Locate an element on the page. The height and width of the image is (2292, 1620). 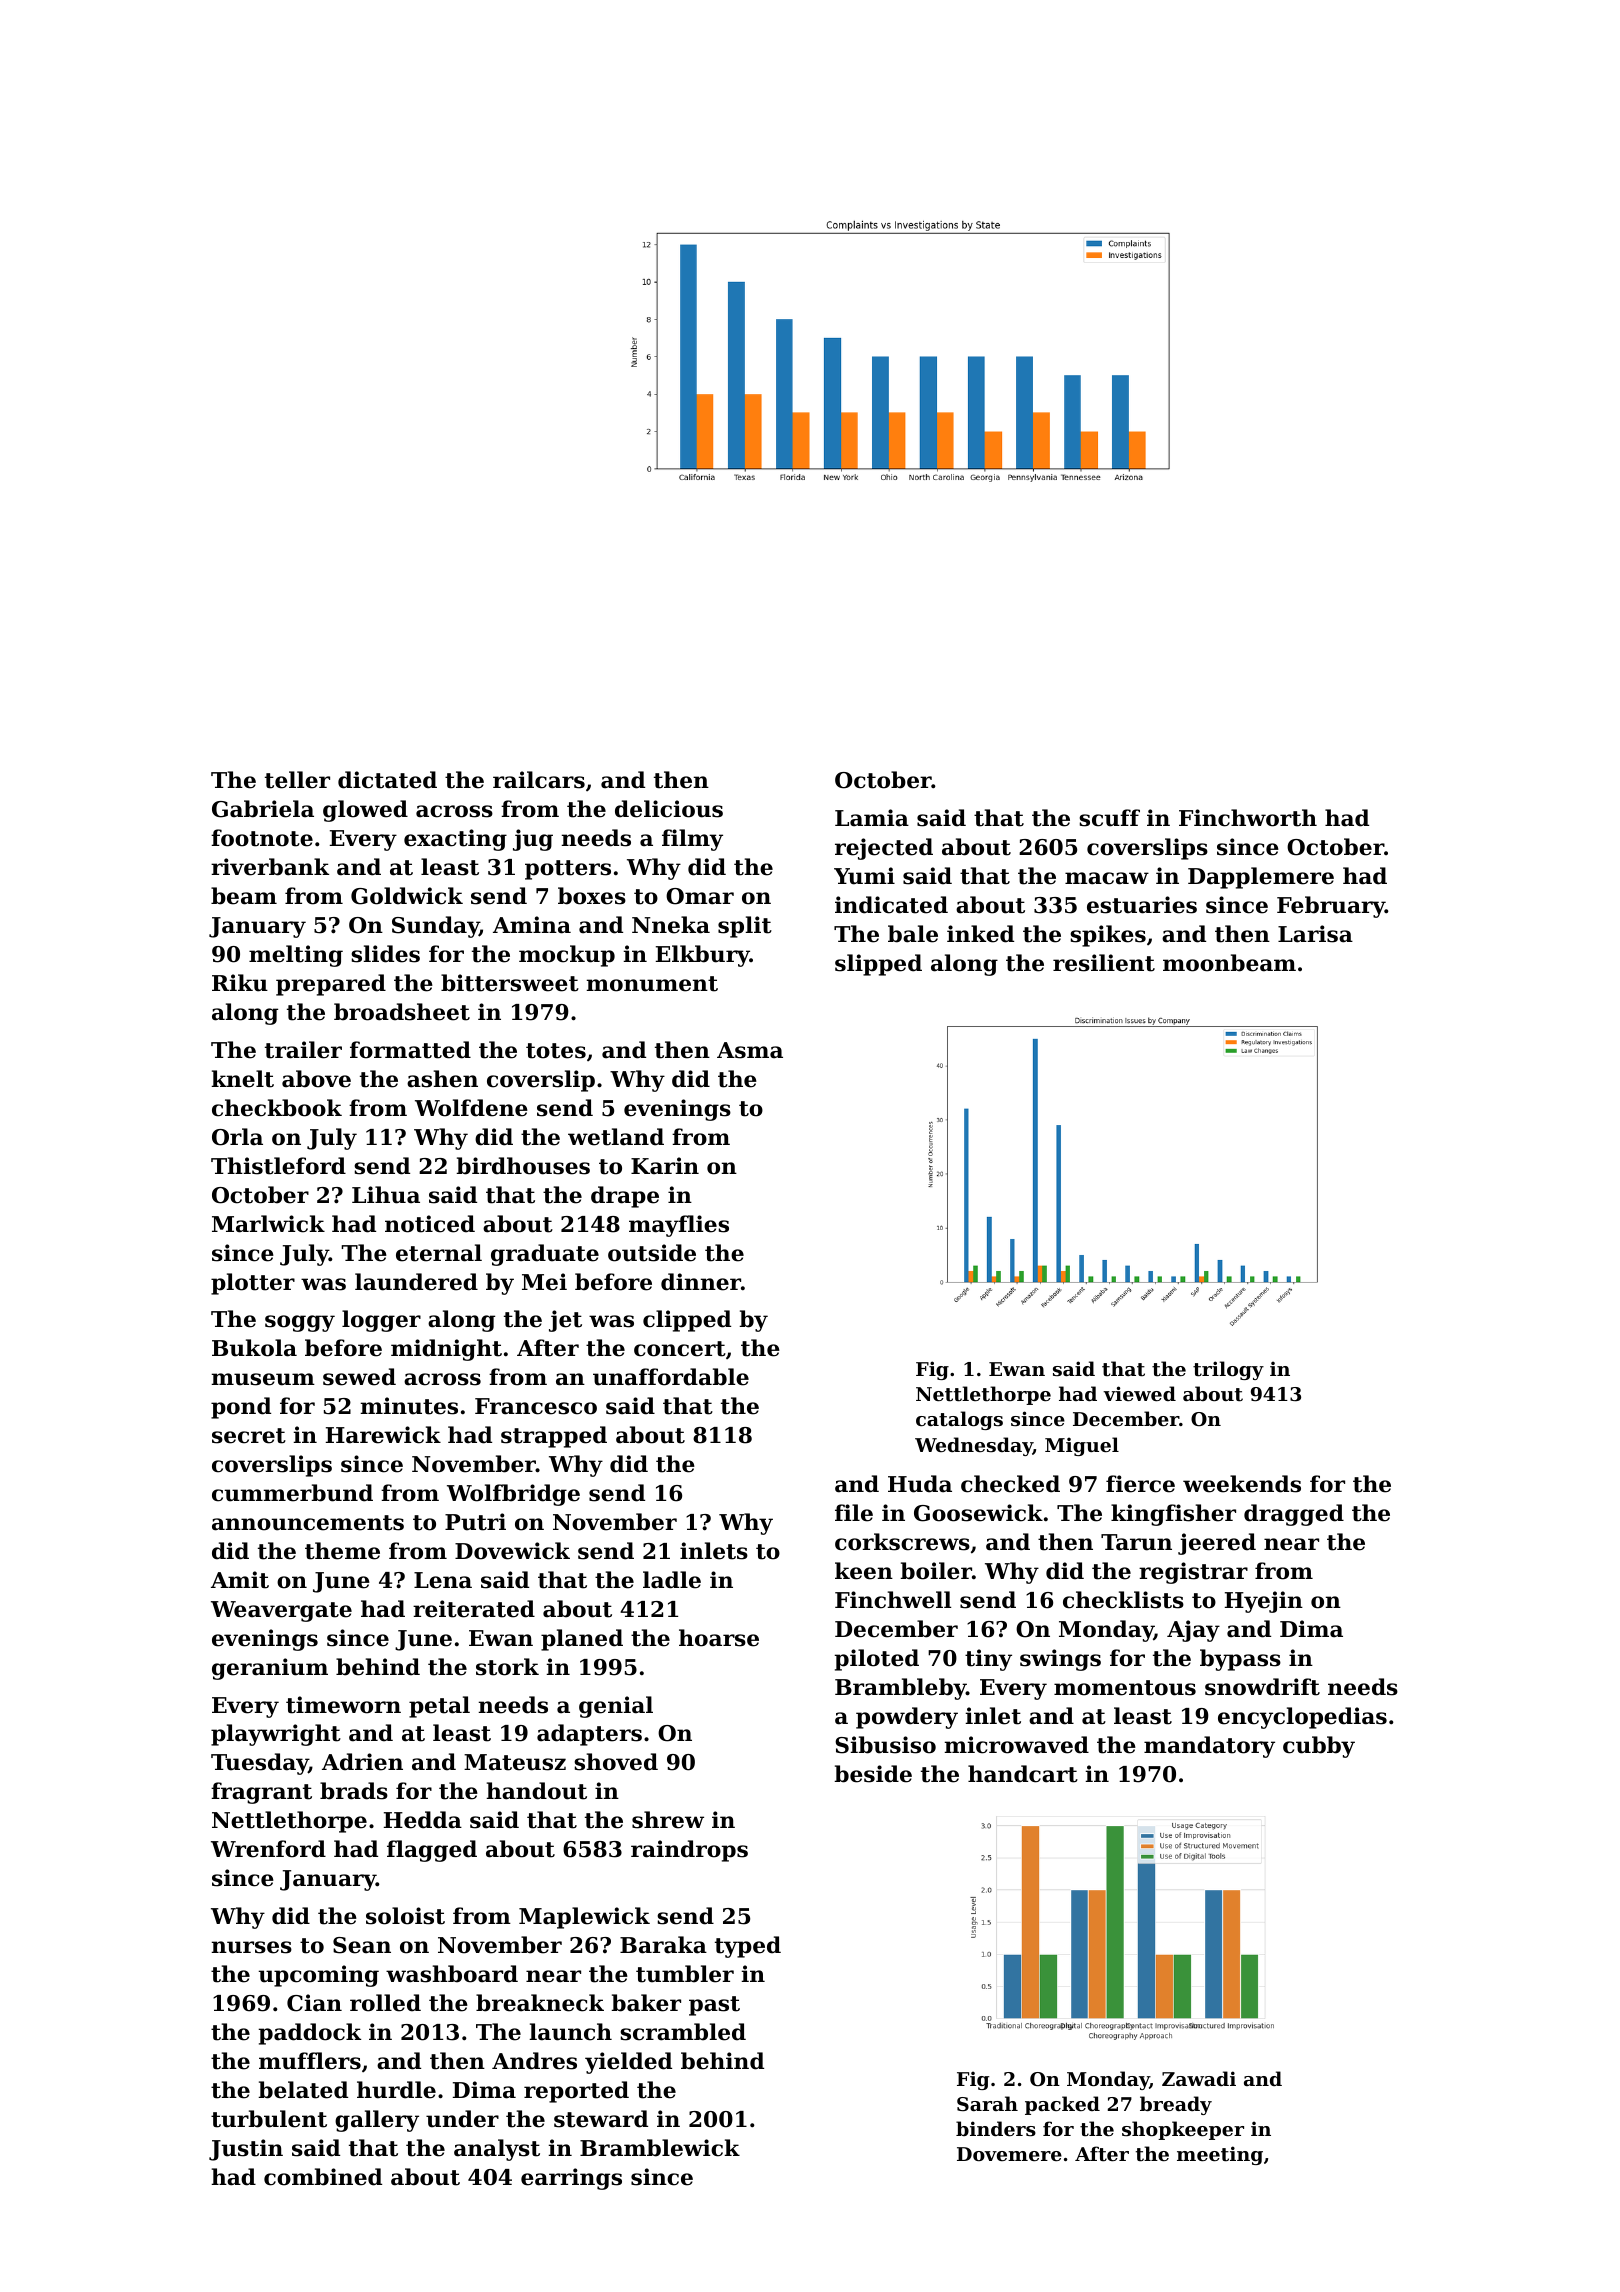
Dovemere is located at coordinates (1009, 2154).
